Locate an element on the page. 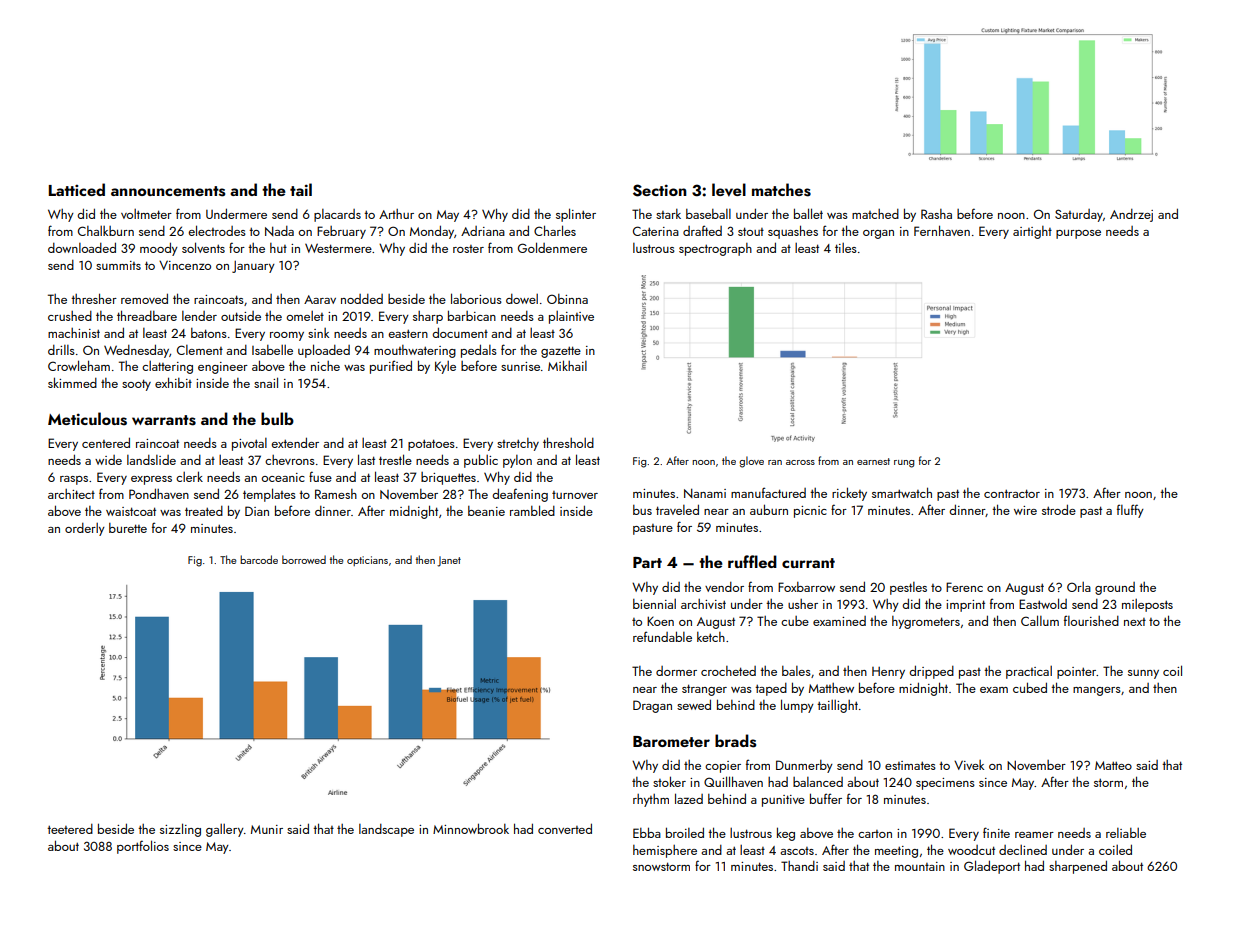  Andrzej is located at coordinates (1131, 215).
